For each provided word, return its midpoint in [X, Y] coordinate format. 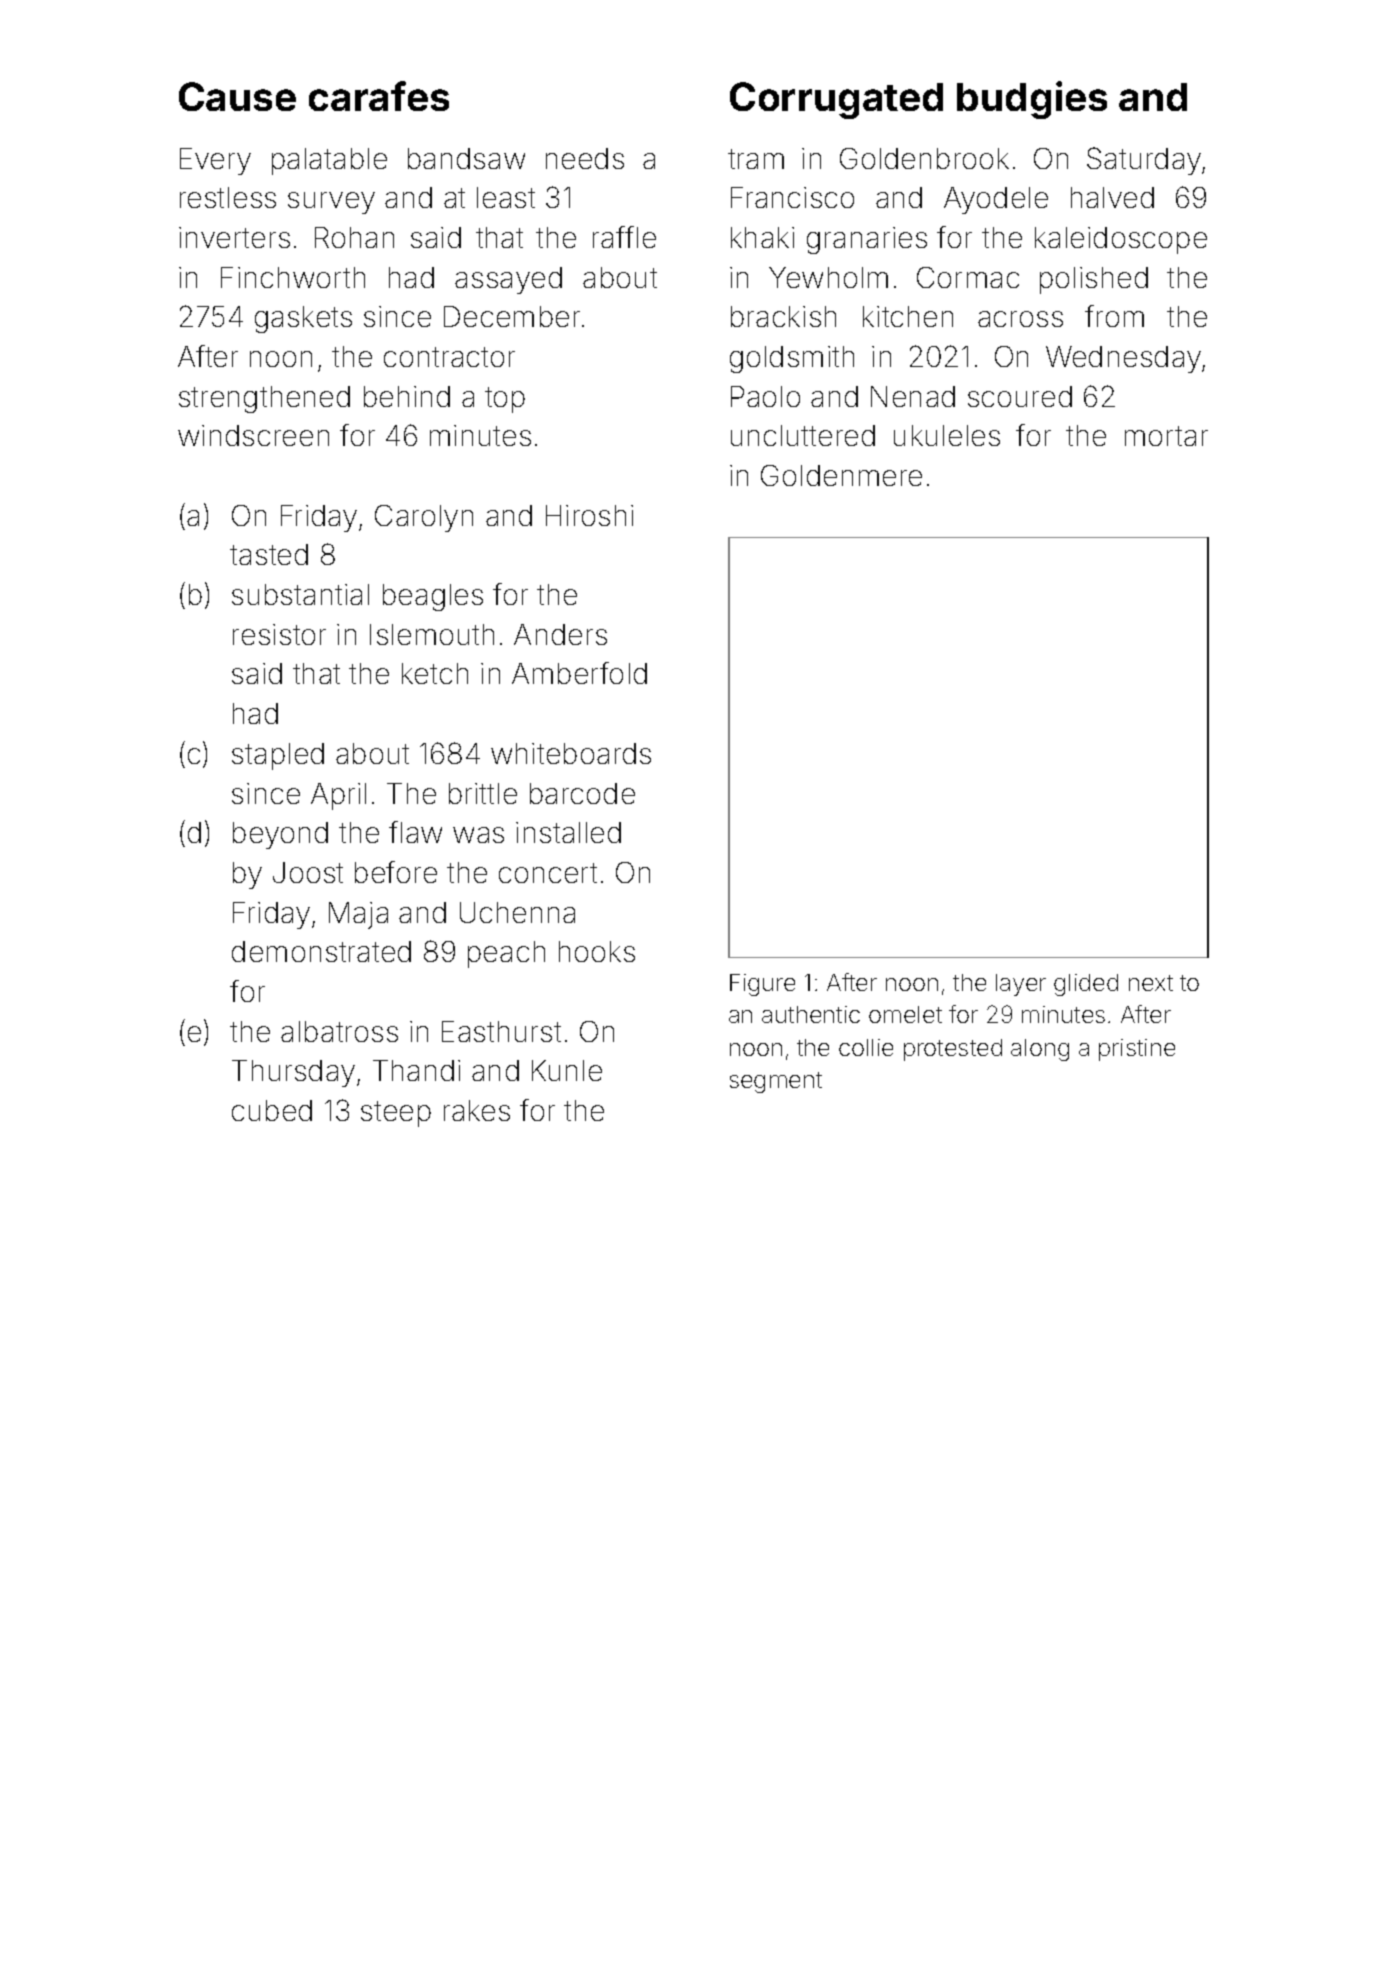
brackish [783, 316]
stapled [278, 756]
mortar [1166, 436]
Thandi [416, 1070]
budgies [1032, 100]
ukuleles [947, 435]
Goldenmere [841, 475]
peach [506, 954]
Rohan [354, 237]
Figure [762, 985]
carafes [379, 96]
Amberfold [579, 673]
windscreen [253, 435]
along [1040, 1050]
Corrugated [836, 100]
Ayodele [996, 200]
